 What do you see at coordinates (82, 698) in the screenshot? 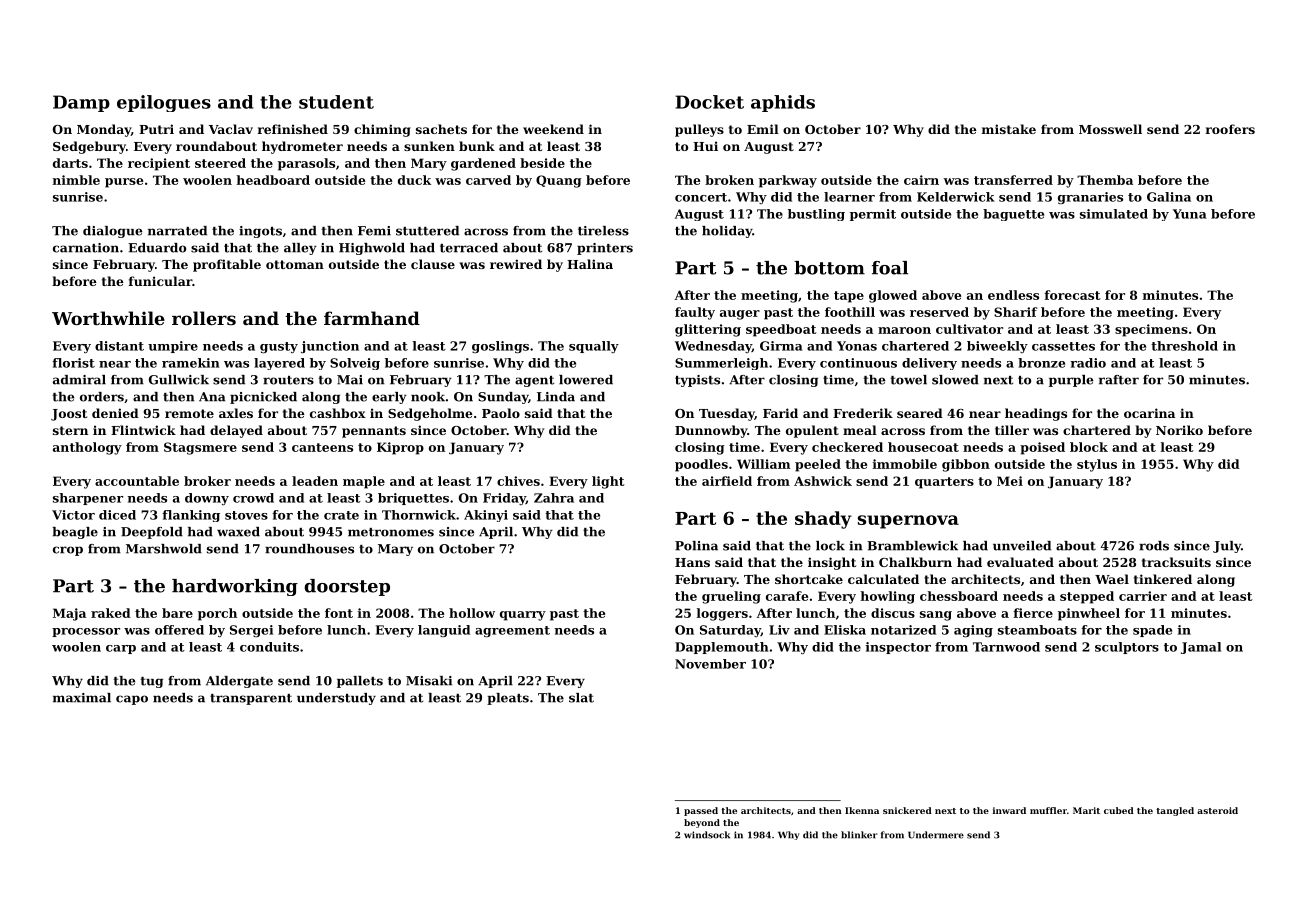
I see `maximal` at bounding box center [82, 698].
